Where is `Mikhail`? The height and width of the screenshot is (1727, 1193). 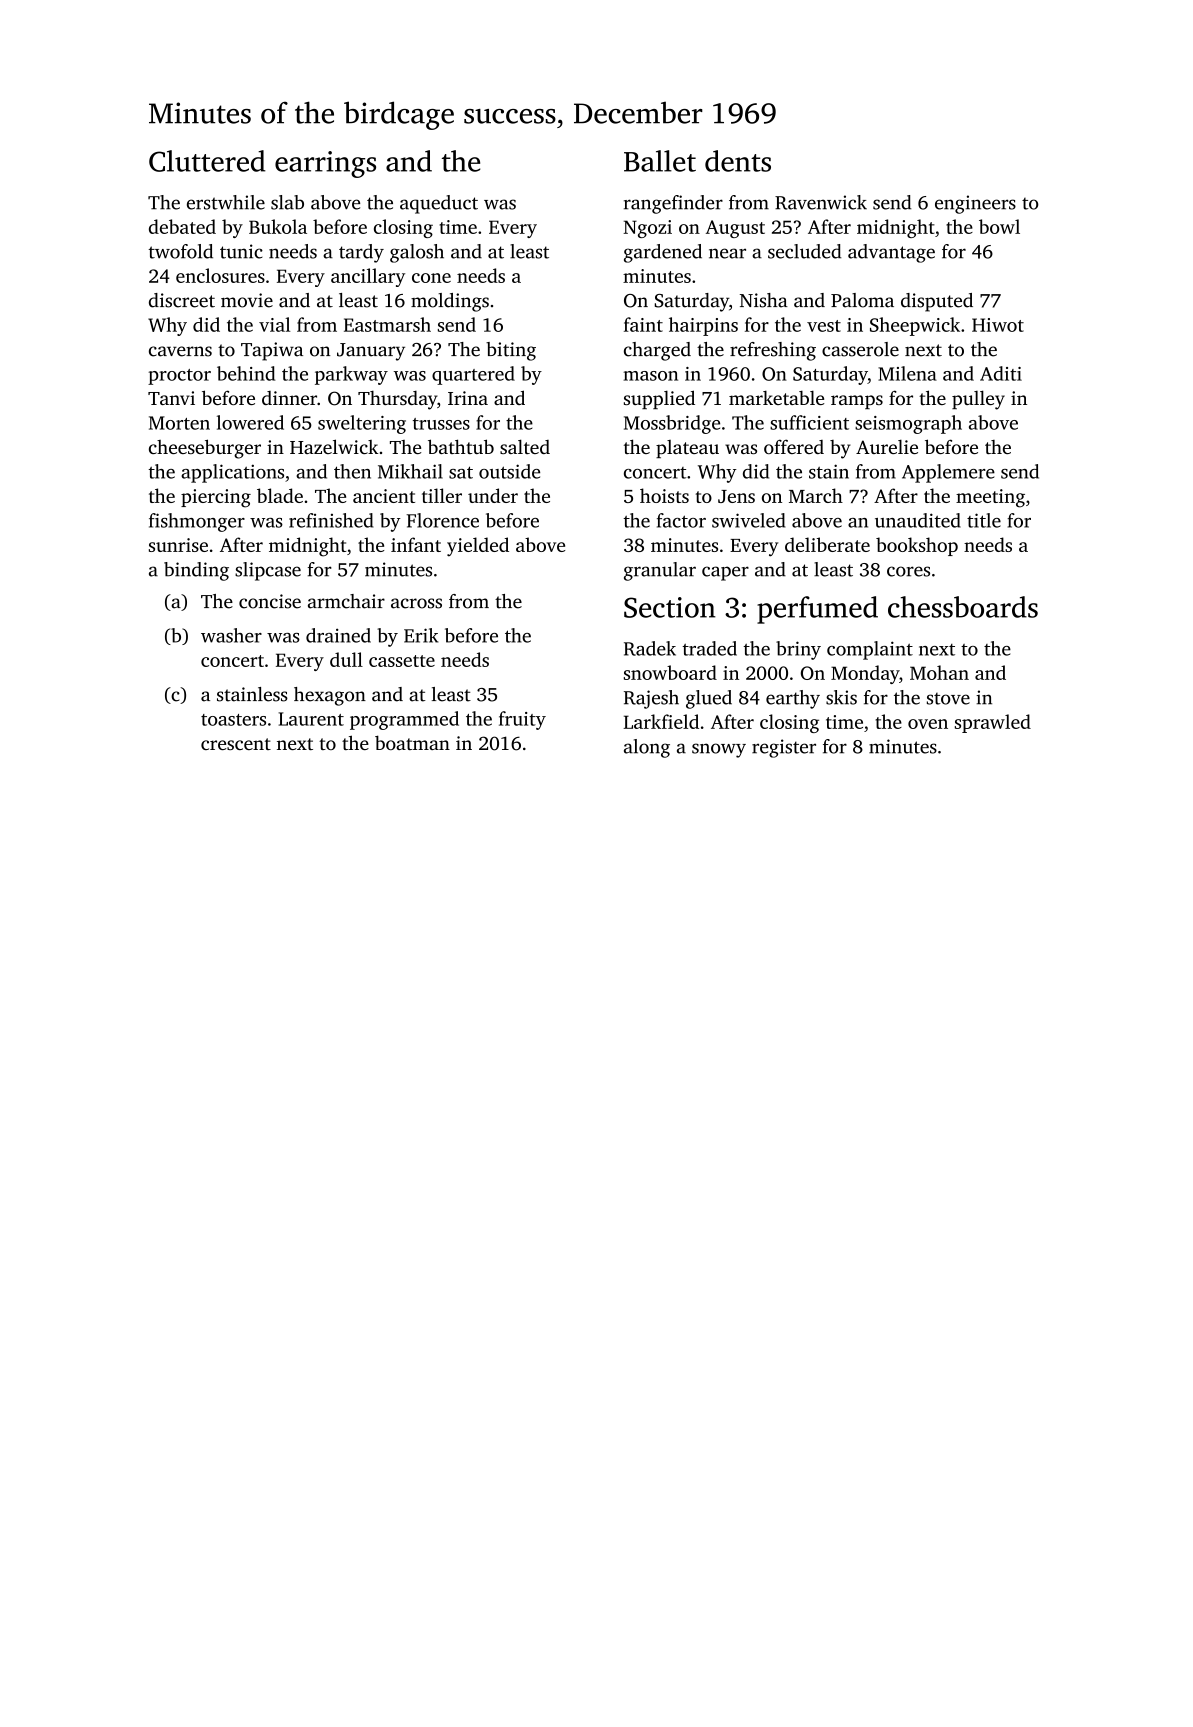
Mikhail is located at coordinates (410, 471).
